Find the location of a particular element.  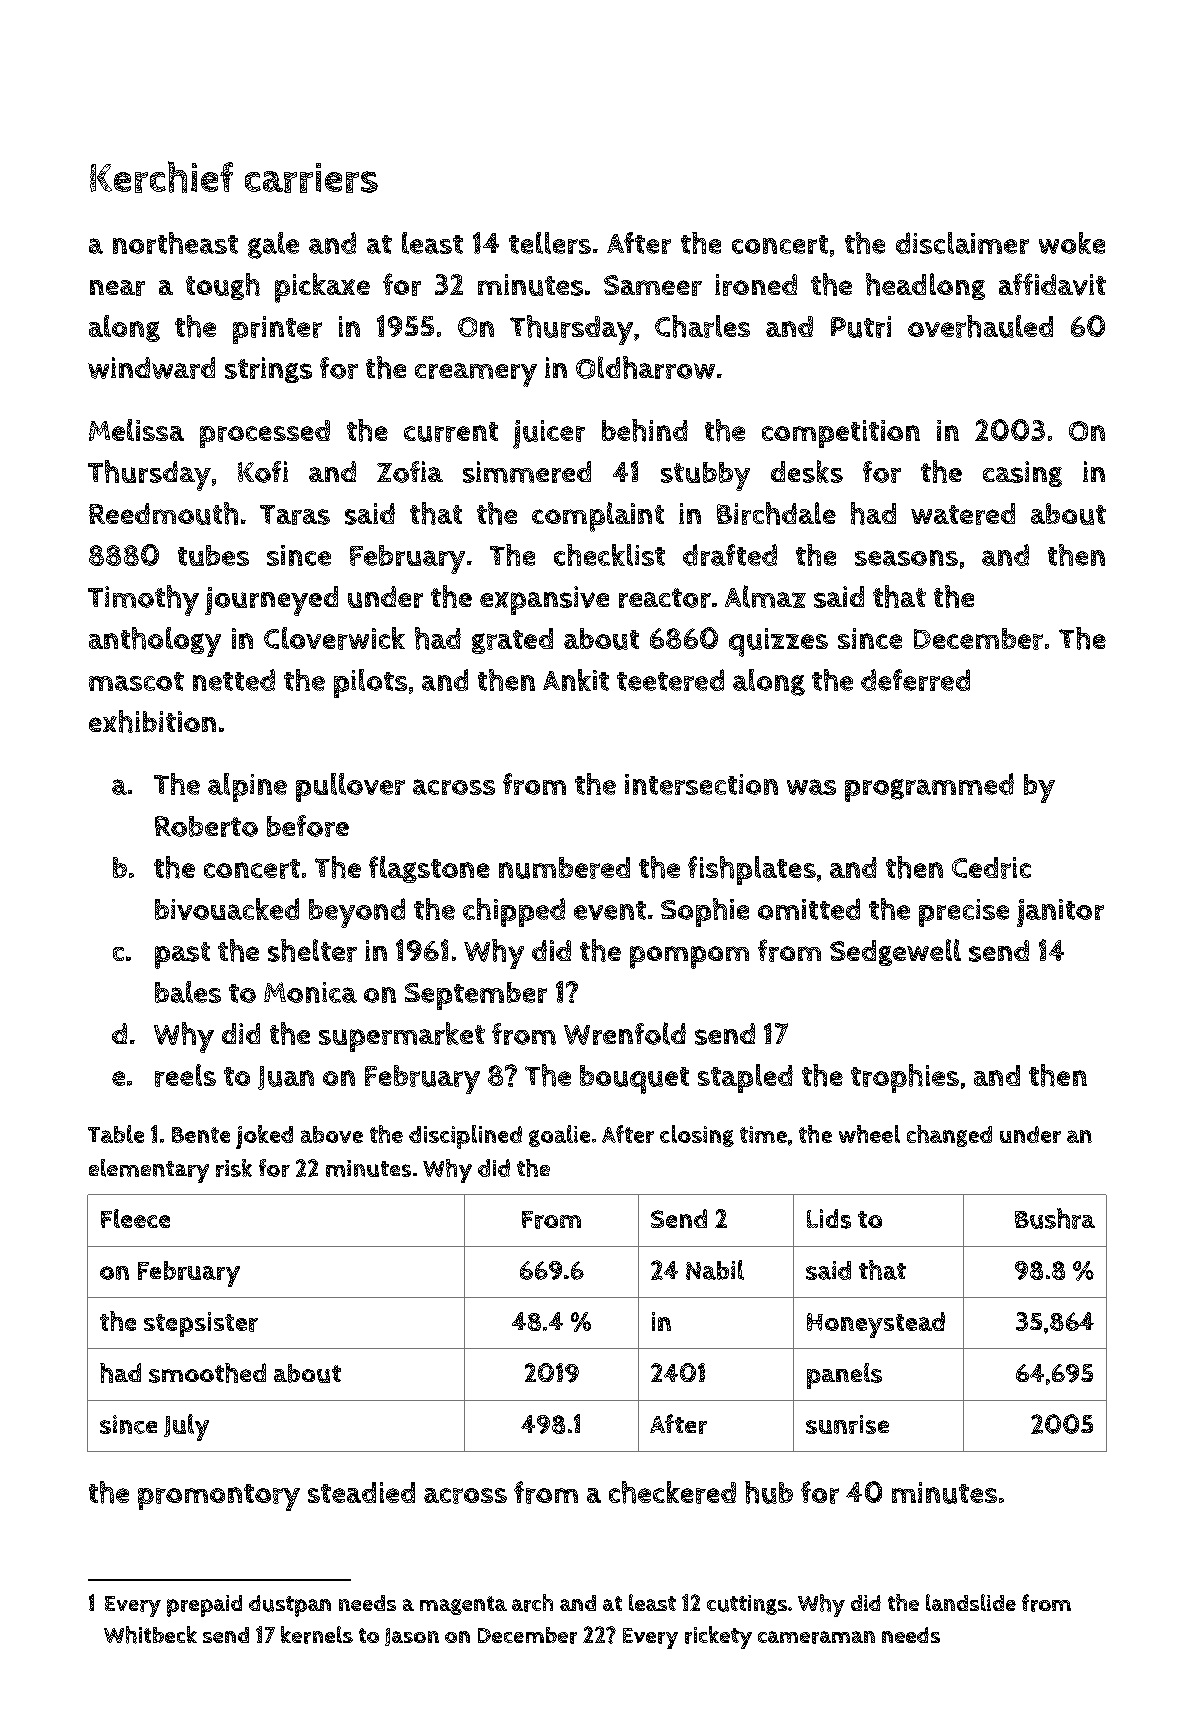

expansive is located at coordinates (544, 600).
